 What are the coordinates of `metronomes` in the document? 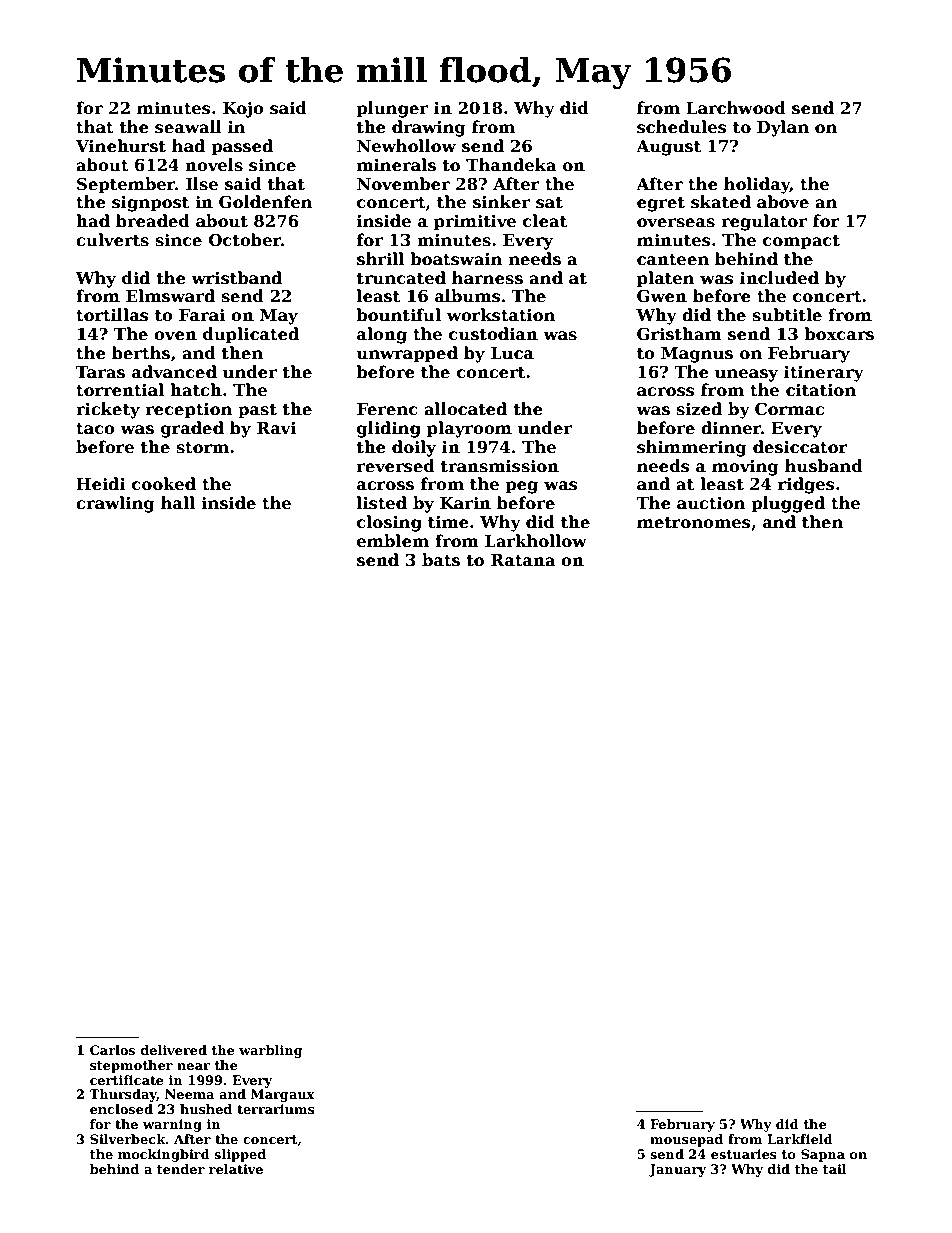 It's located at (694, 523).
